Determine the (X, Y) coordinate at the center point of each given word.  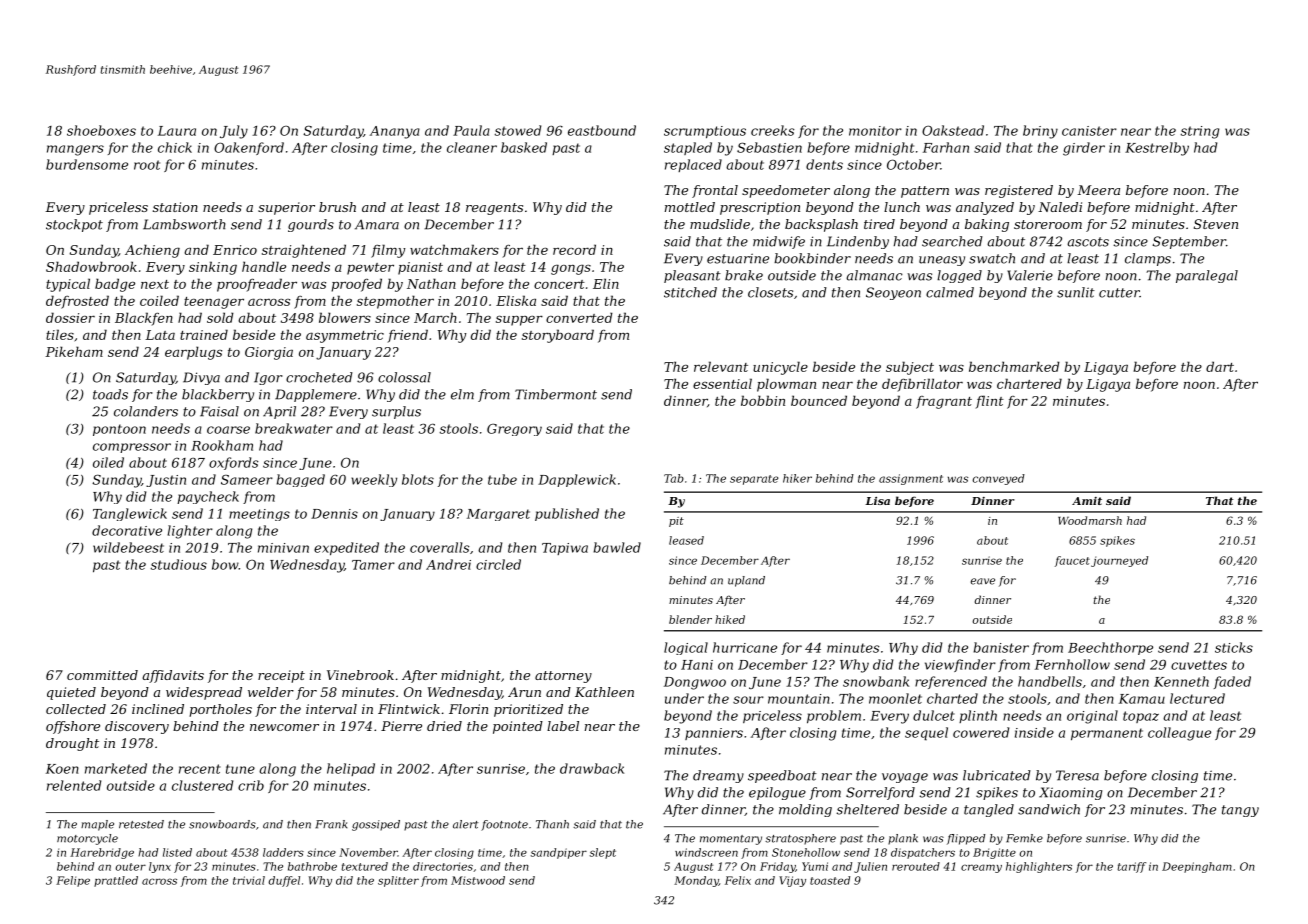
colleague (1179, 734)
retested (141, 824)
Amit (1087, 501)
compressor (132, 448)
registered (1019, 191)
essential (722, 383)
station (175, 207)
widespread (204, 693)
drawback (592, 768)
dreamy (718, 776)
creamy (981, 868)
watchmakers (454, 249)
